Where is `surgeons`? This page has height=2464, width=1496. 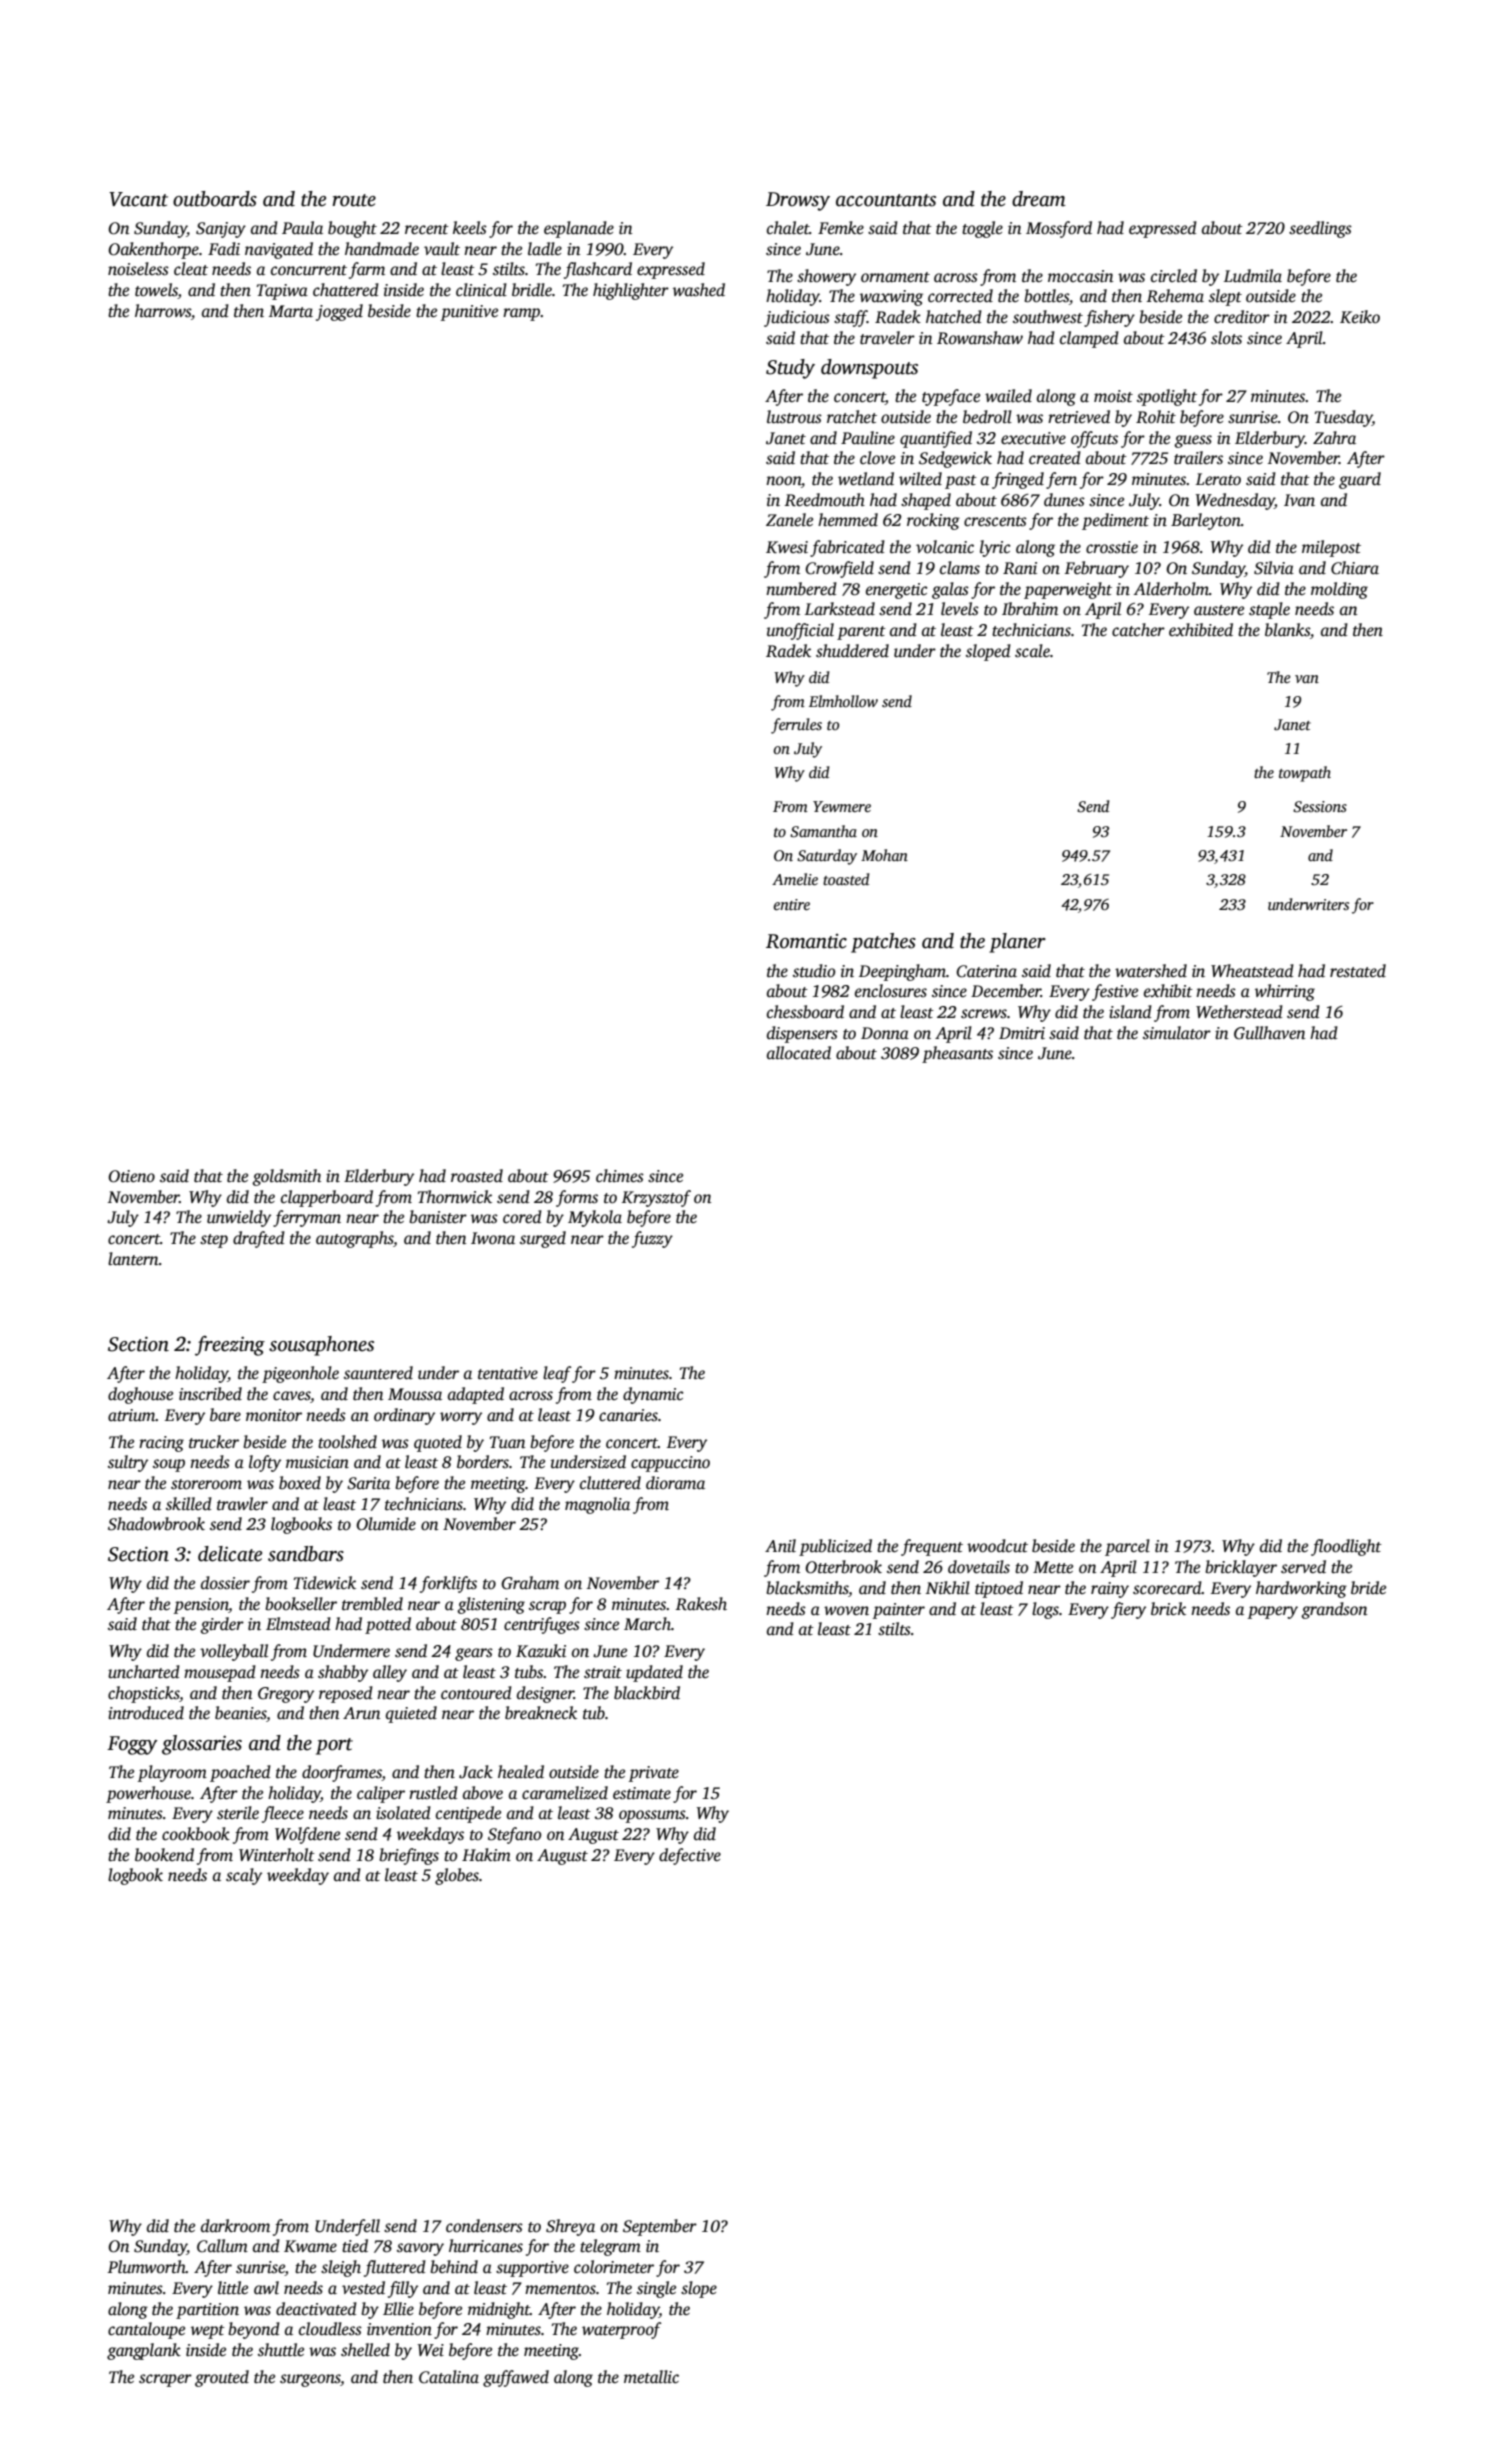
surgeons is located at coordinates (310, 2380).
